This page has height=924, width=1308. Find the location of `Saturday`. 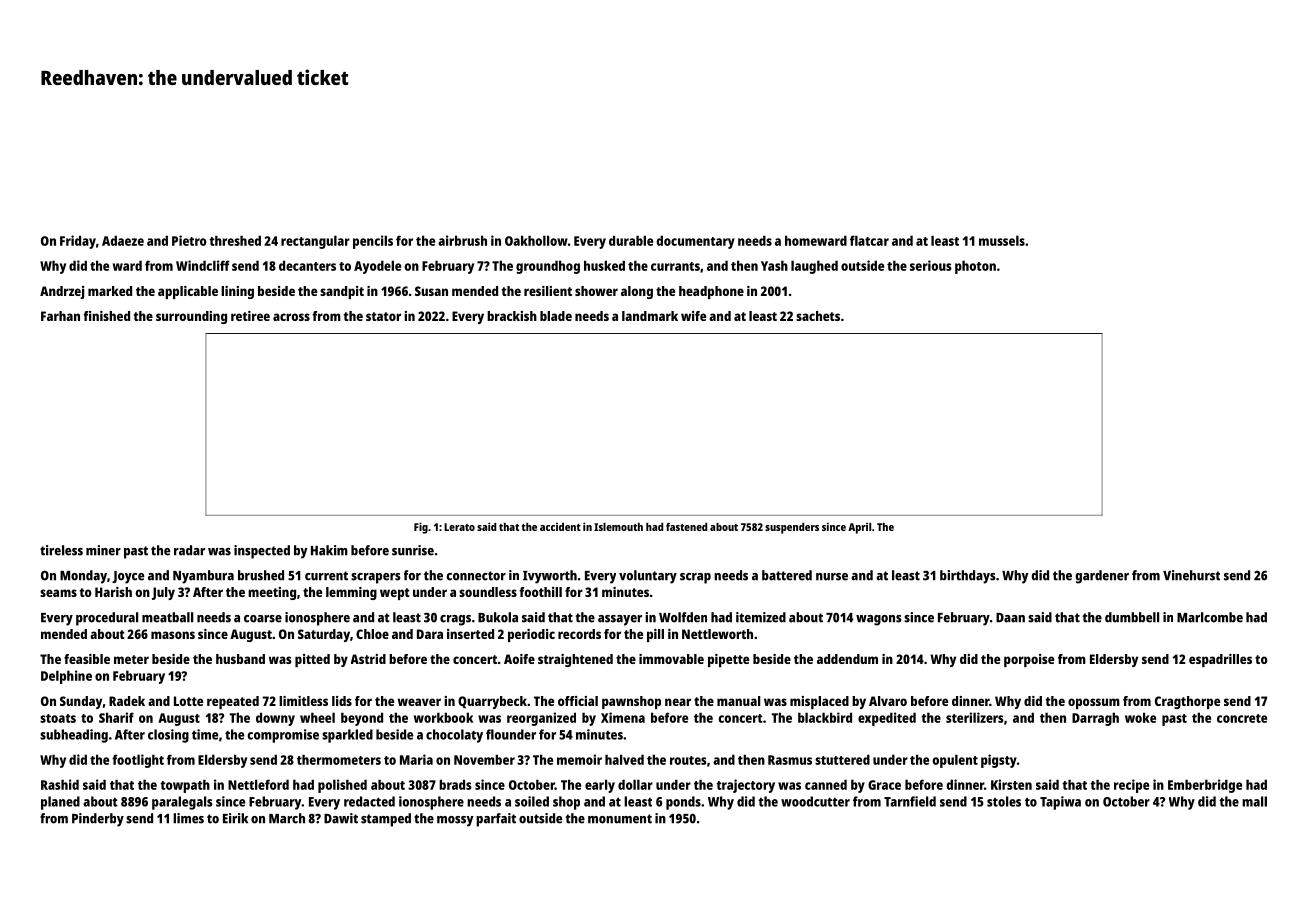

Saturday is located at coordinates (324, 635).
